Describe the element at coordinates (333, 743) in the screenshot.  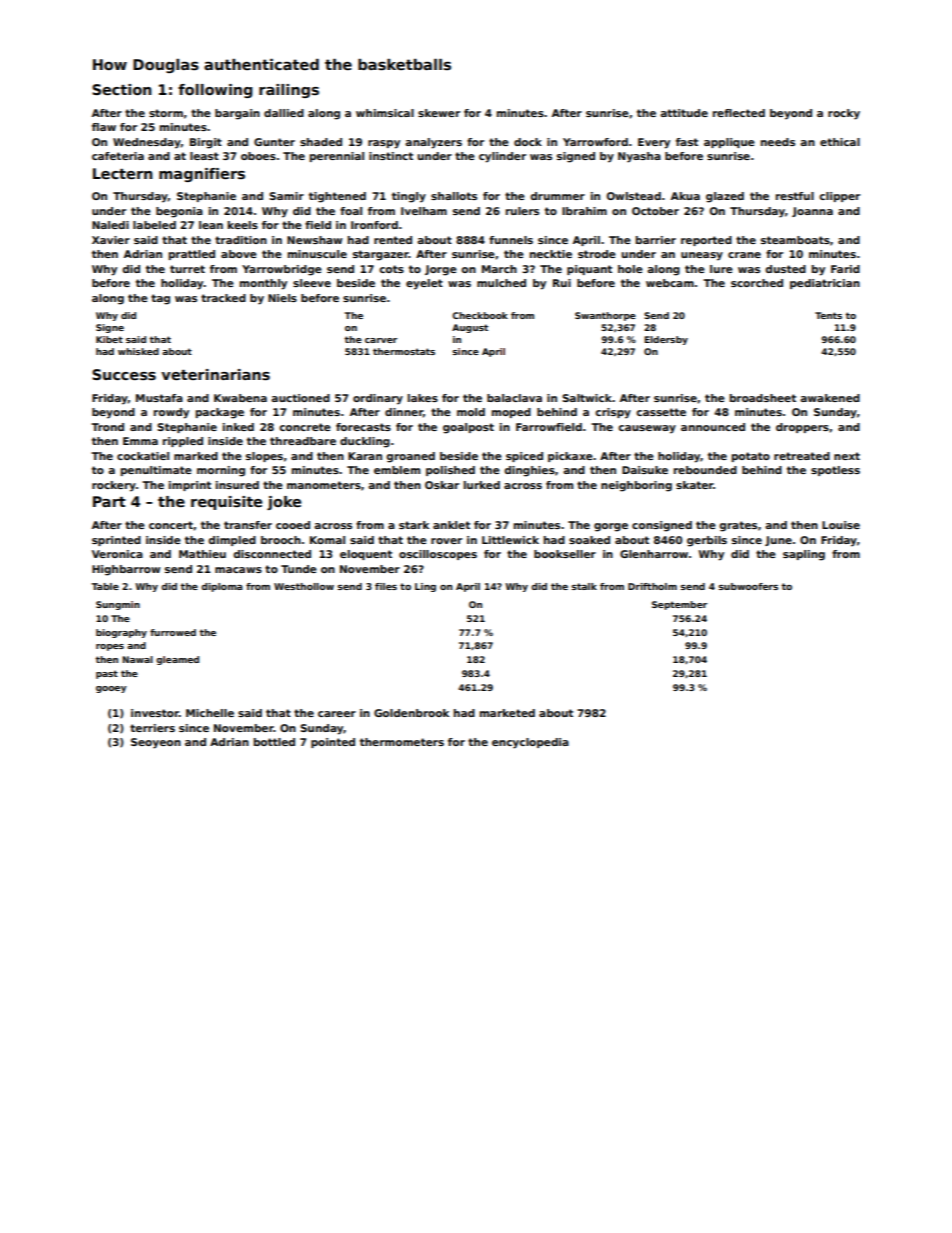
I see `pointed` at that location.
